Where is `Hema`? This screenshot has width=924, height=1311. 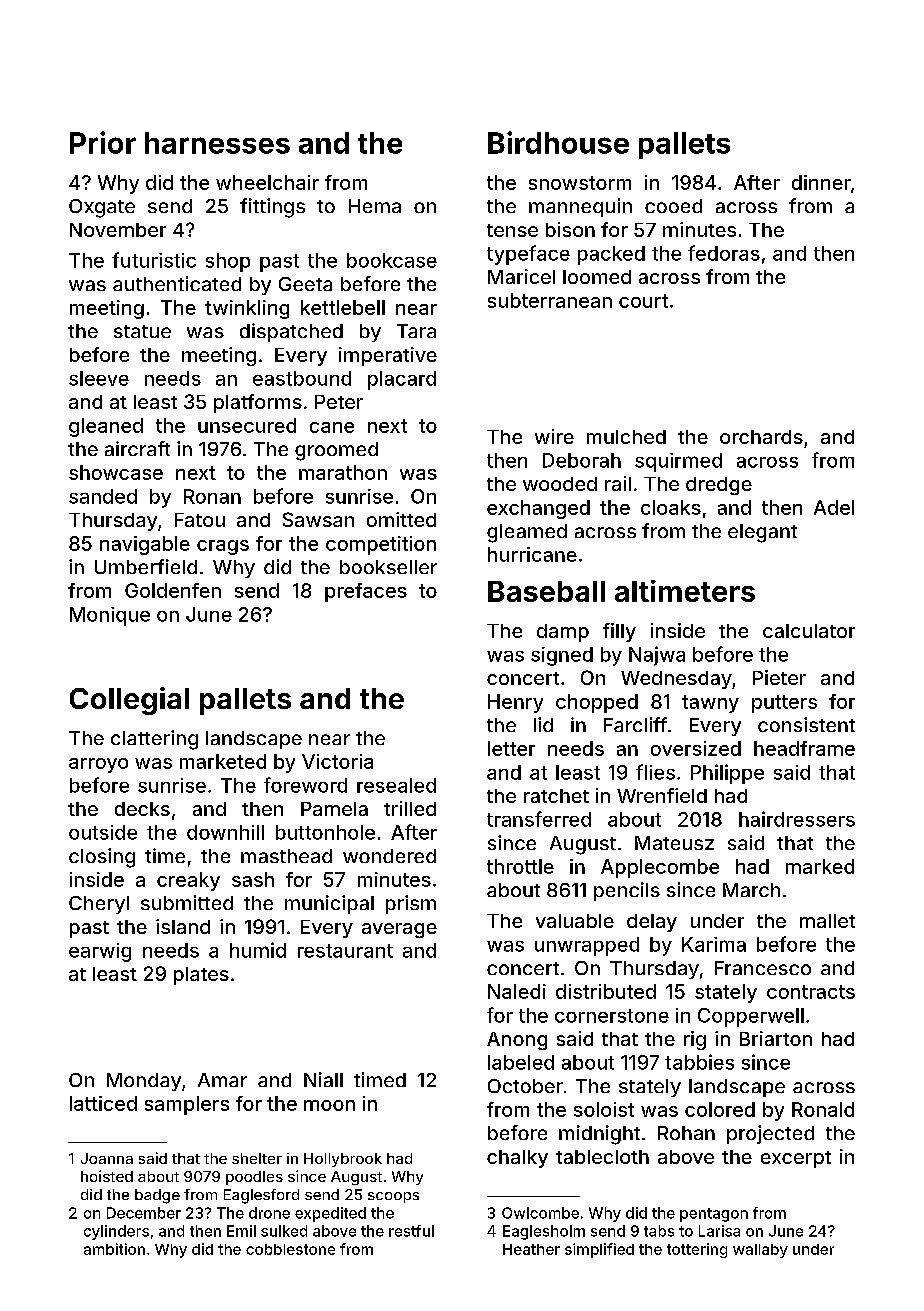 Hema is located at coordinates (375, 206).
